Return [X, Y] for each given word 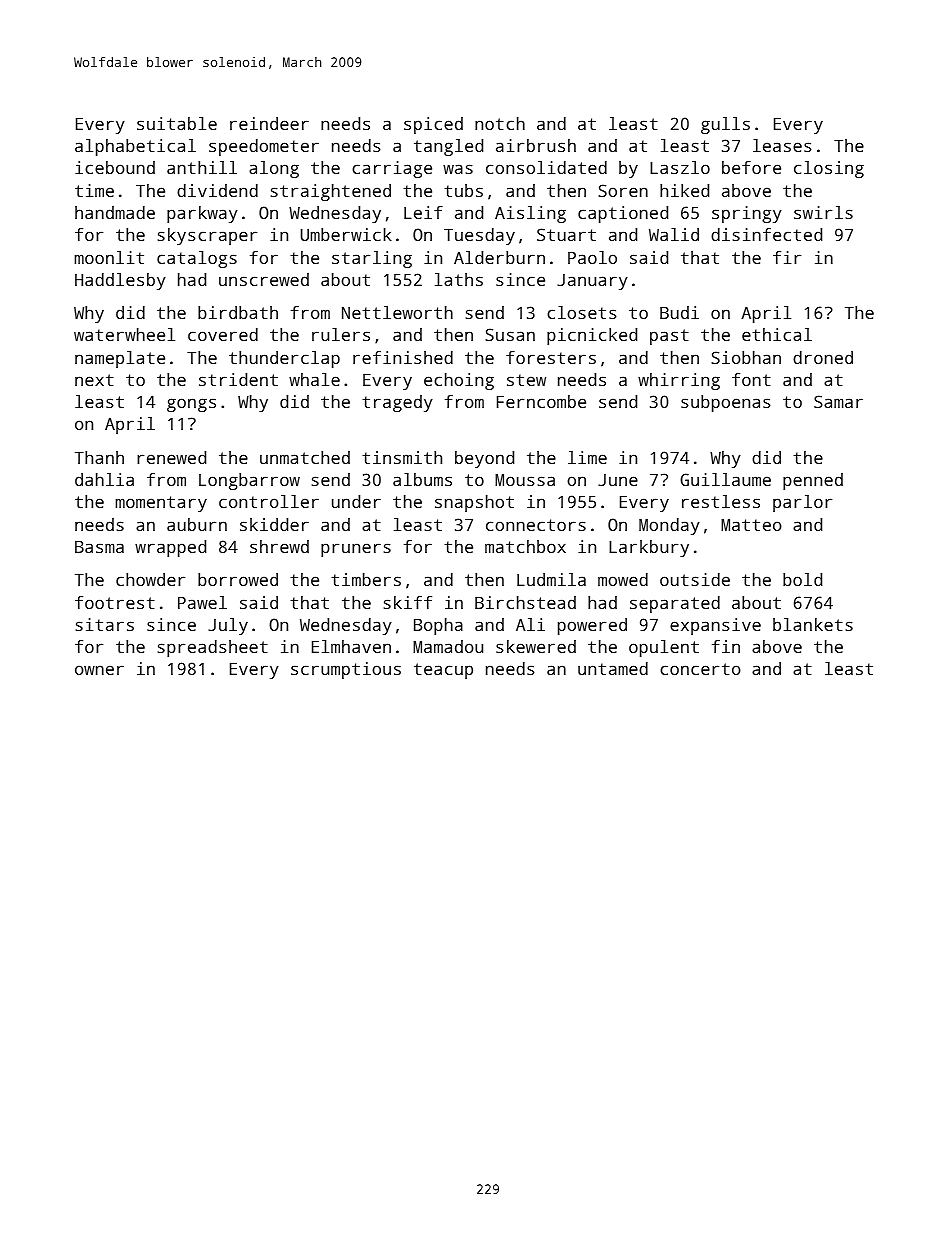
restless [721, 501]
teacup [443, 671]
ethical [777, 334]
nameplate [120, 359]
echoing [459, 381]
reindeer [269, 123]
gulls [725, 125]
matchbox [525, 546]
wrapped [170, 548]
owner [99, 670]
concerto [700, 669]
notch [500, 123]
